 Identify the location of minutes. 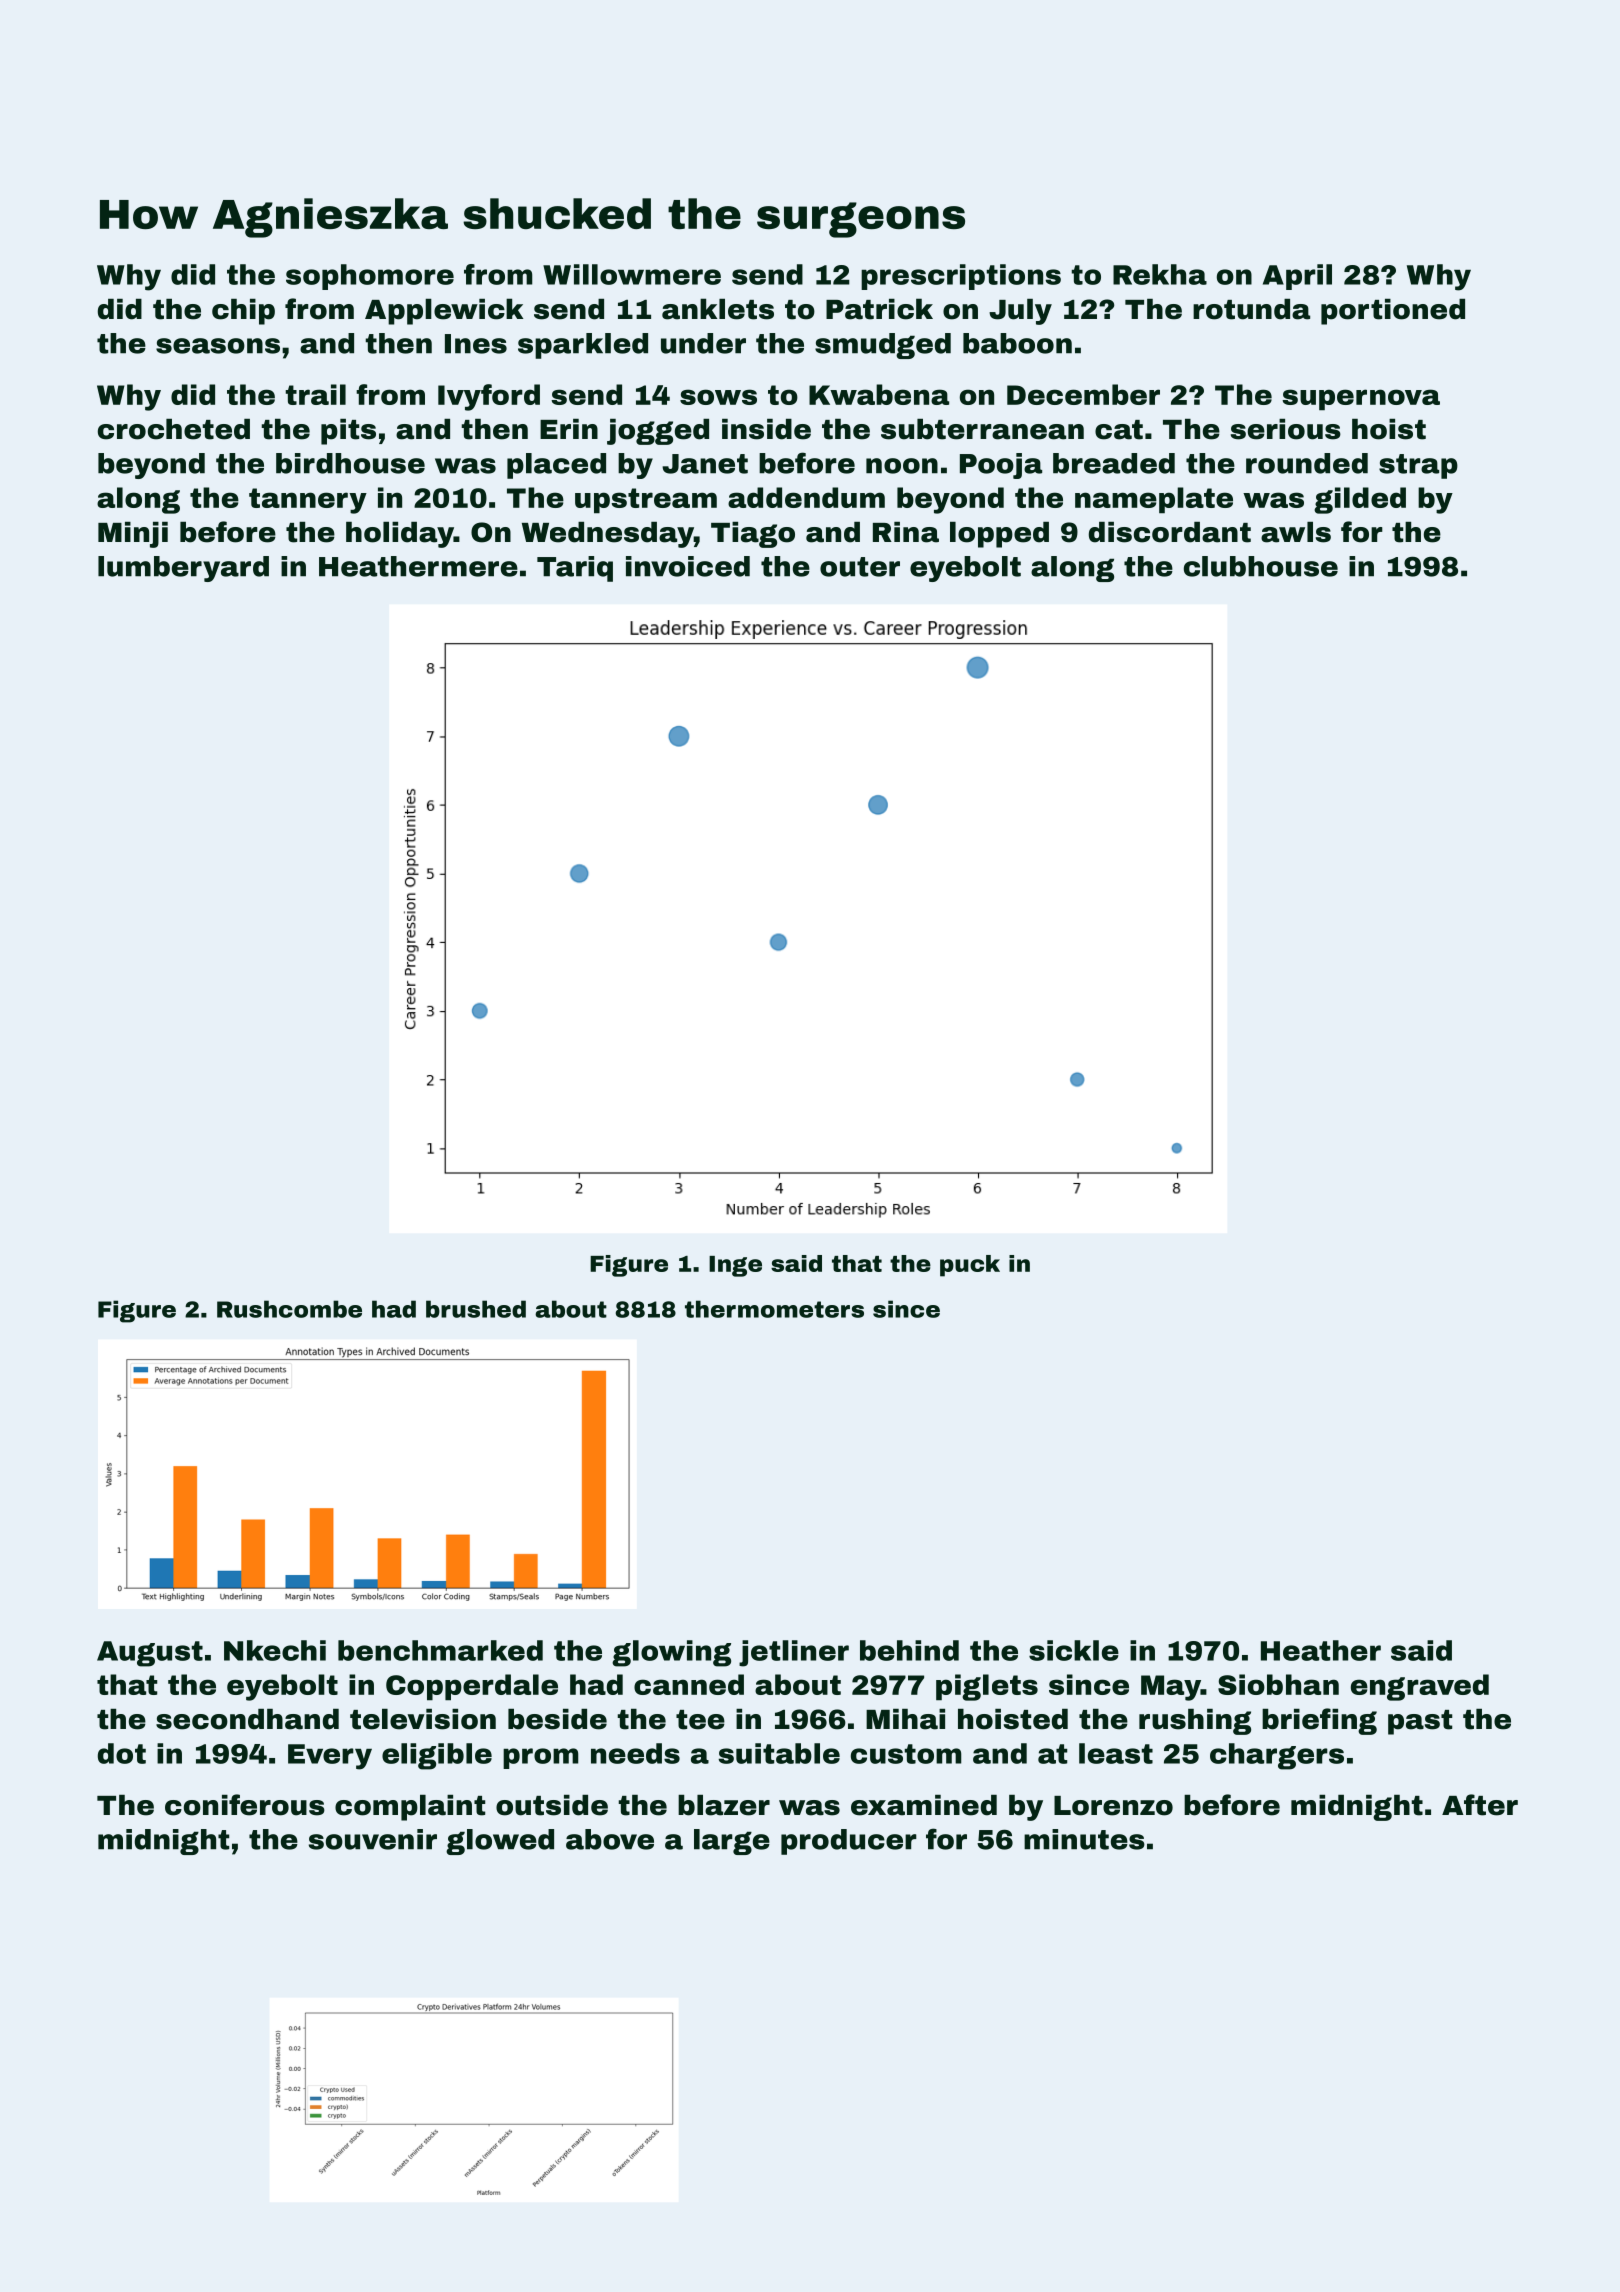
(1084, 1839).
